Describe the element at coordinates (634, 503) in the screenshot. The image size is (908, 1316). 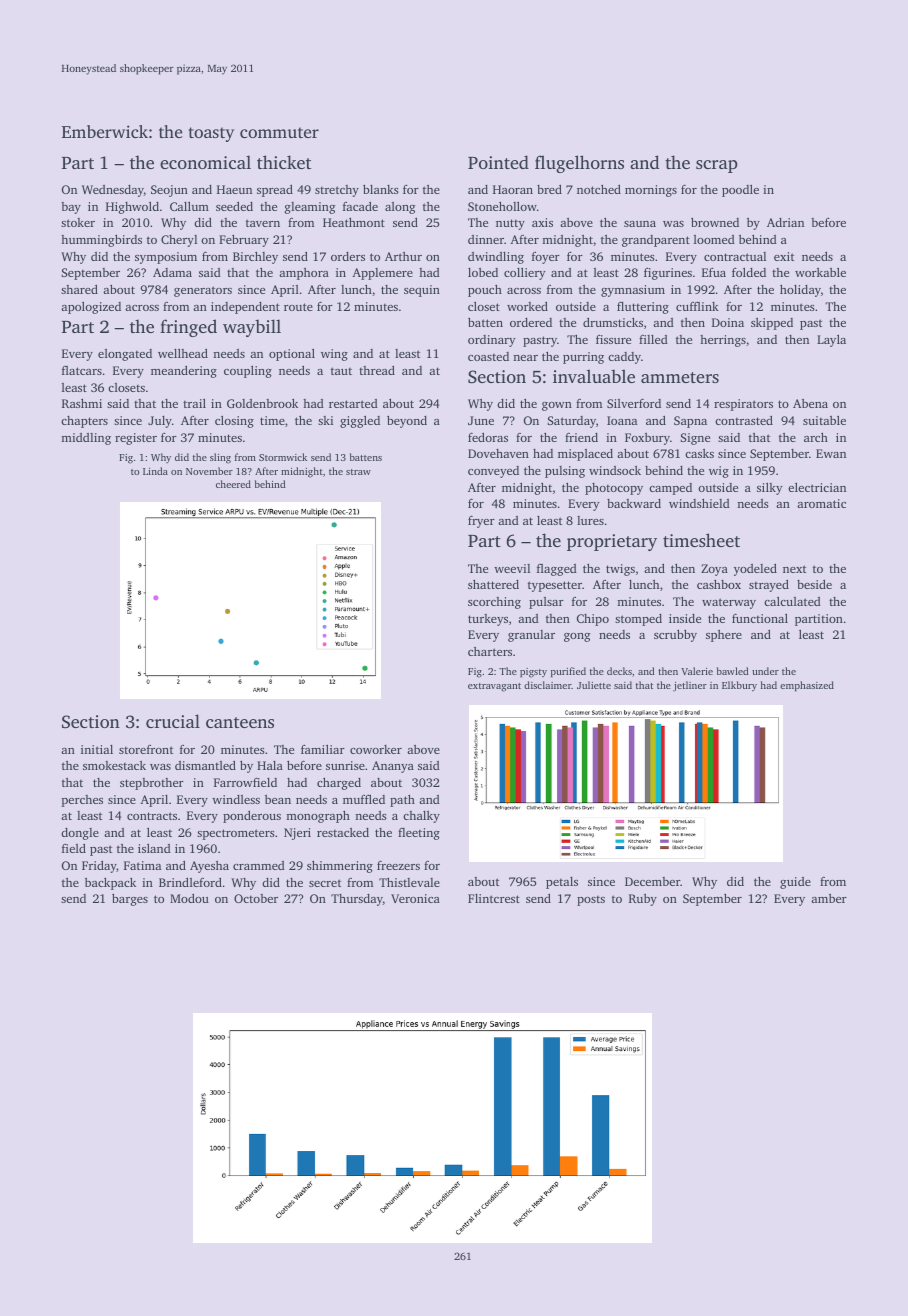
I see `backward` at that location.
